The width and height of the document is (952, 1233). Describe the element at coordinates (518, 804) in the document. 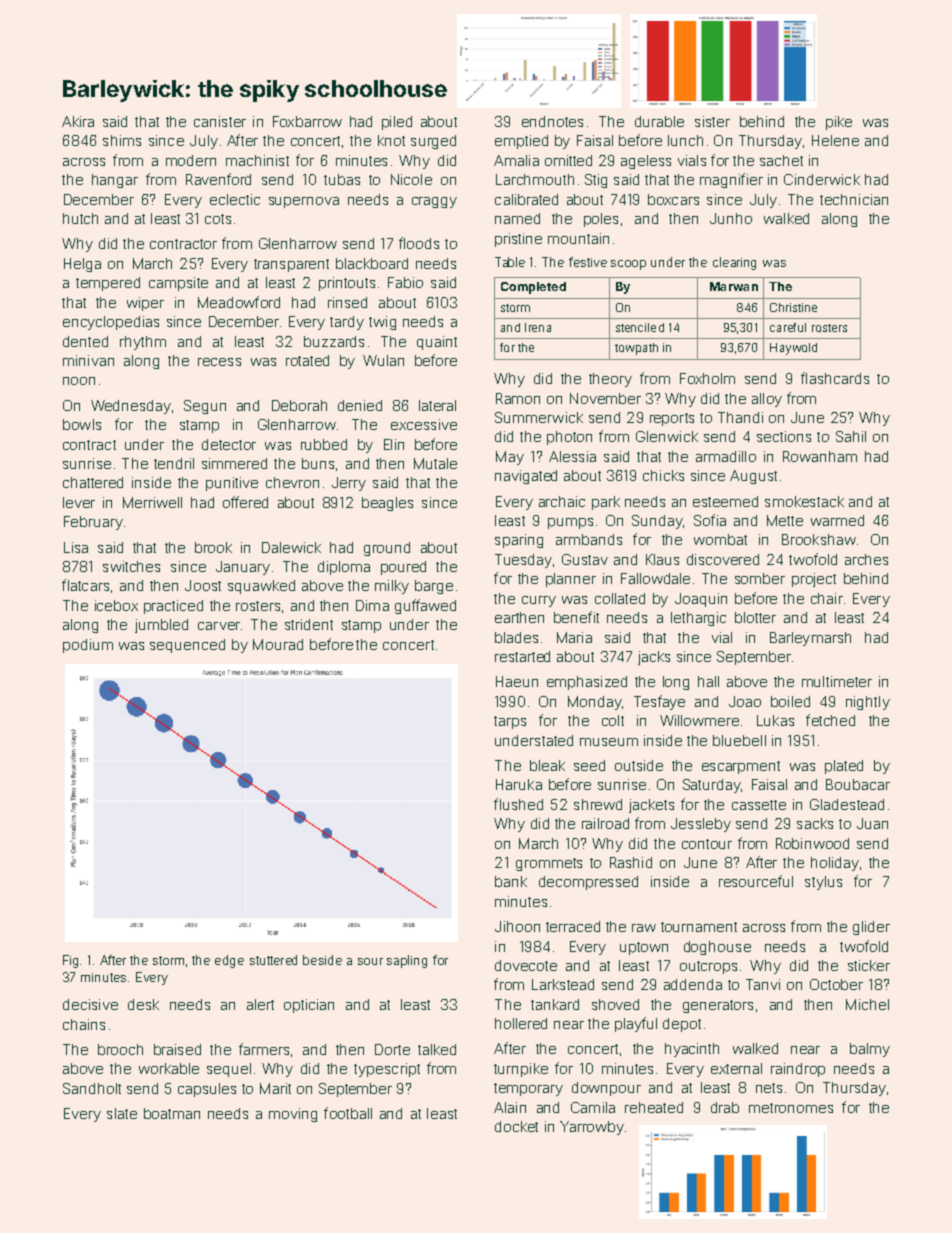

I see `flushed` at that location.
